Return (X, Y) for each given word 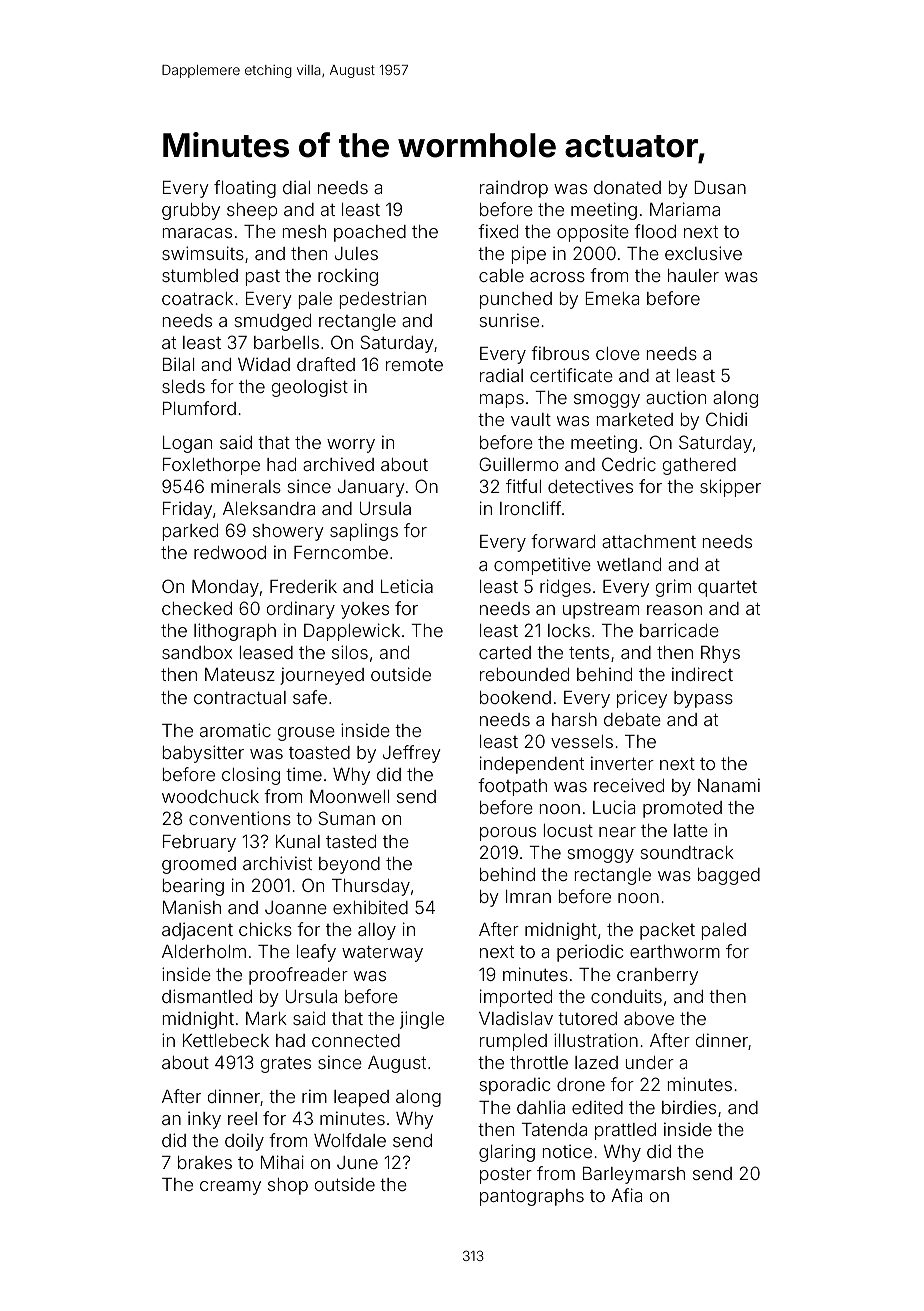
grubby (191, 211)
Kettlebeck (226, 1040)
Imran (528, 896)
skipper (730, 488)
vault (531, 419)
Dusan (720, 187)
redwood (230, 552)
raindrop (514, 189)
